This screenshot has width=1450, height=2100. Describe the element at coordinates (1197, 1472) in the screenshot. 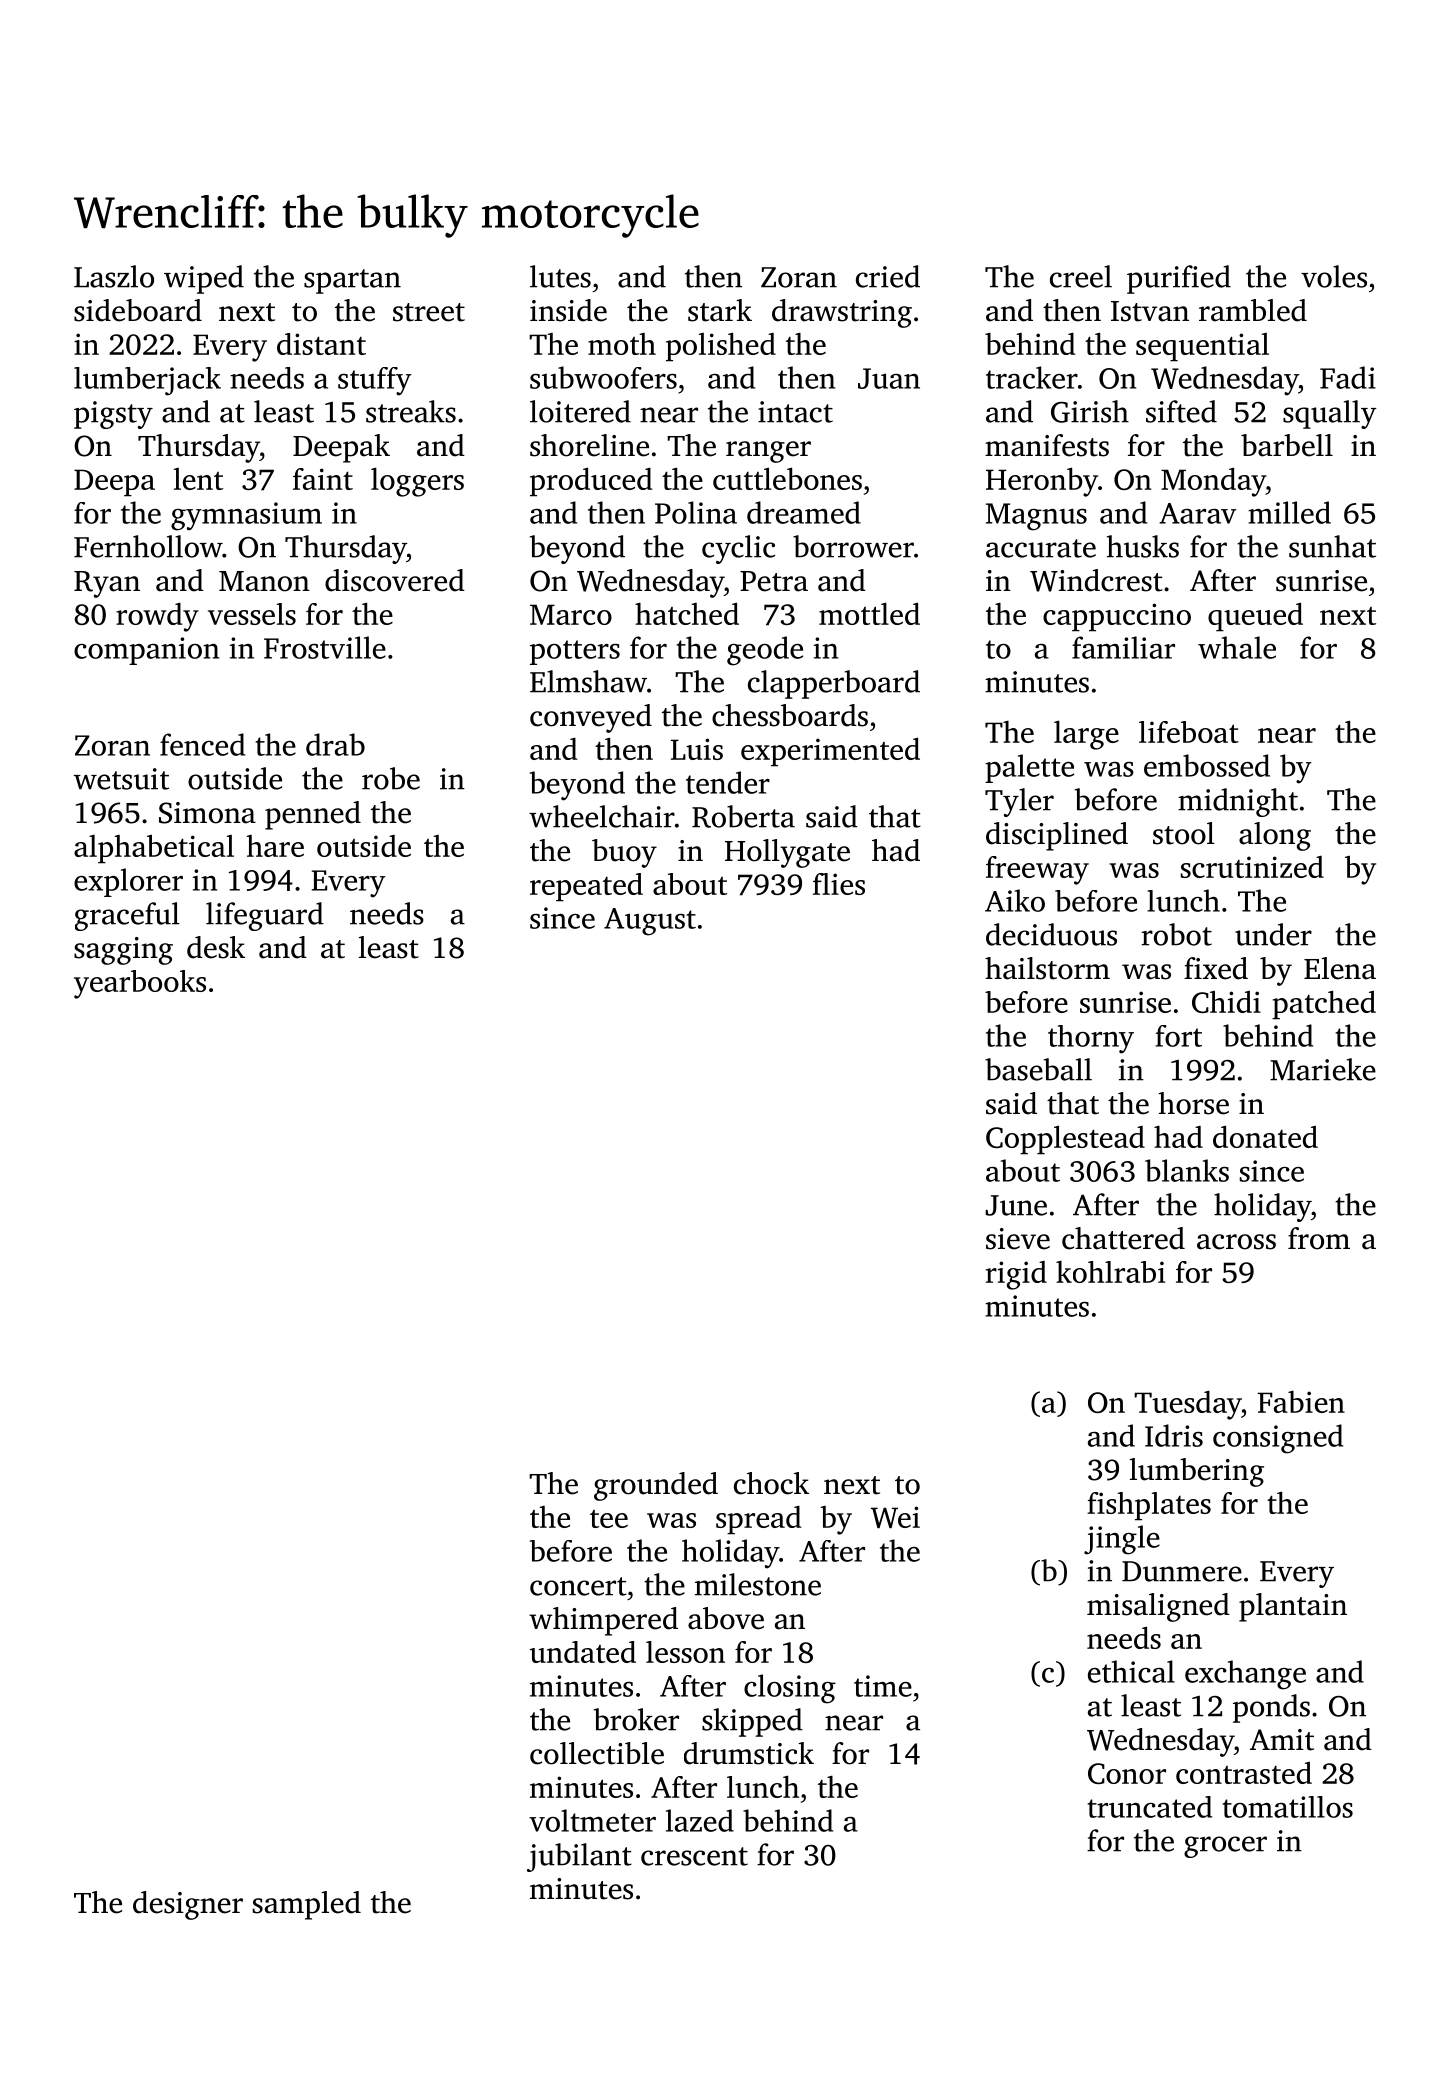

I see `lumbering` at that location.
